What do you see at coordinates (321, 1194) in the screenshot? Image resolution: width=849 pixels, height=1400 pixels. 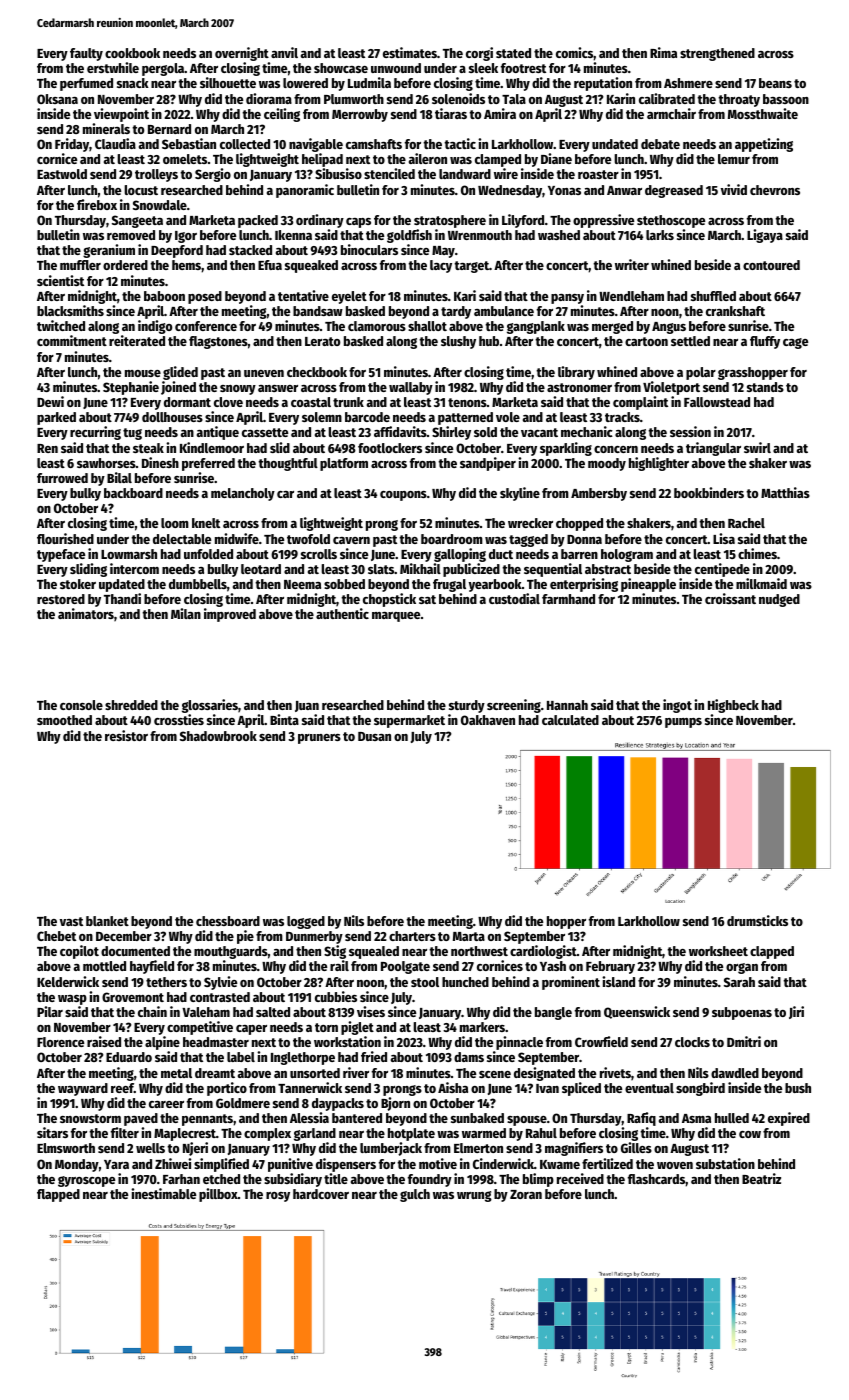 I see `hardcover` at bounding box center [321, 1194].
